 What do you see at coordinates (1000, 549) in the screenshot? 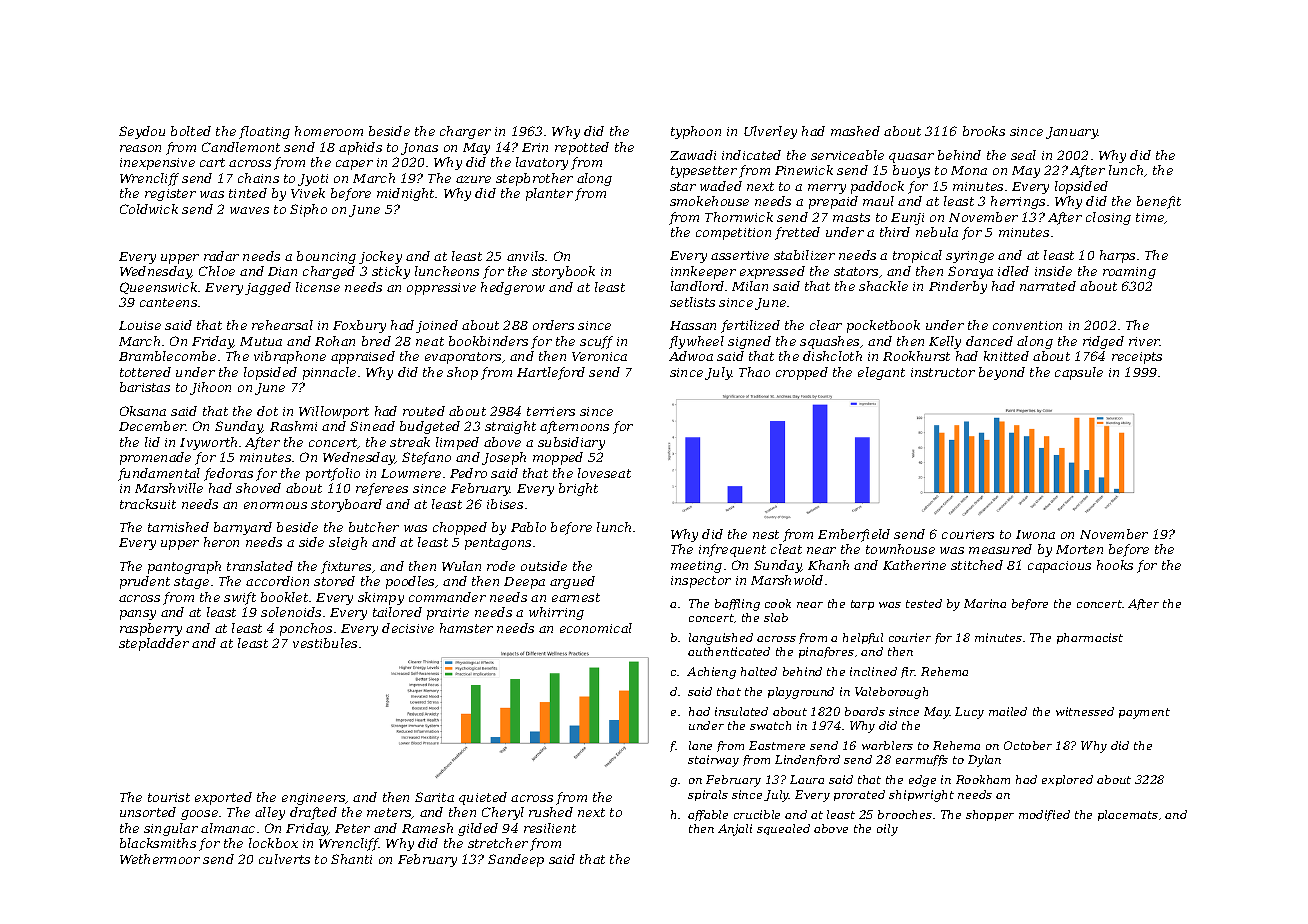
I see `measured` at bounding box center [1000, 549].
